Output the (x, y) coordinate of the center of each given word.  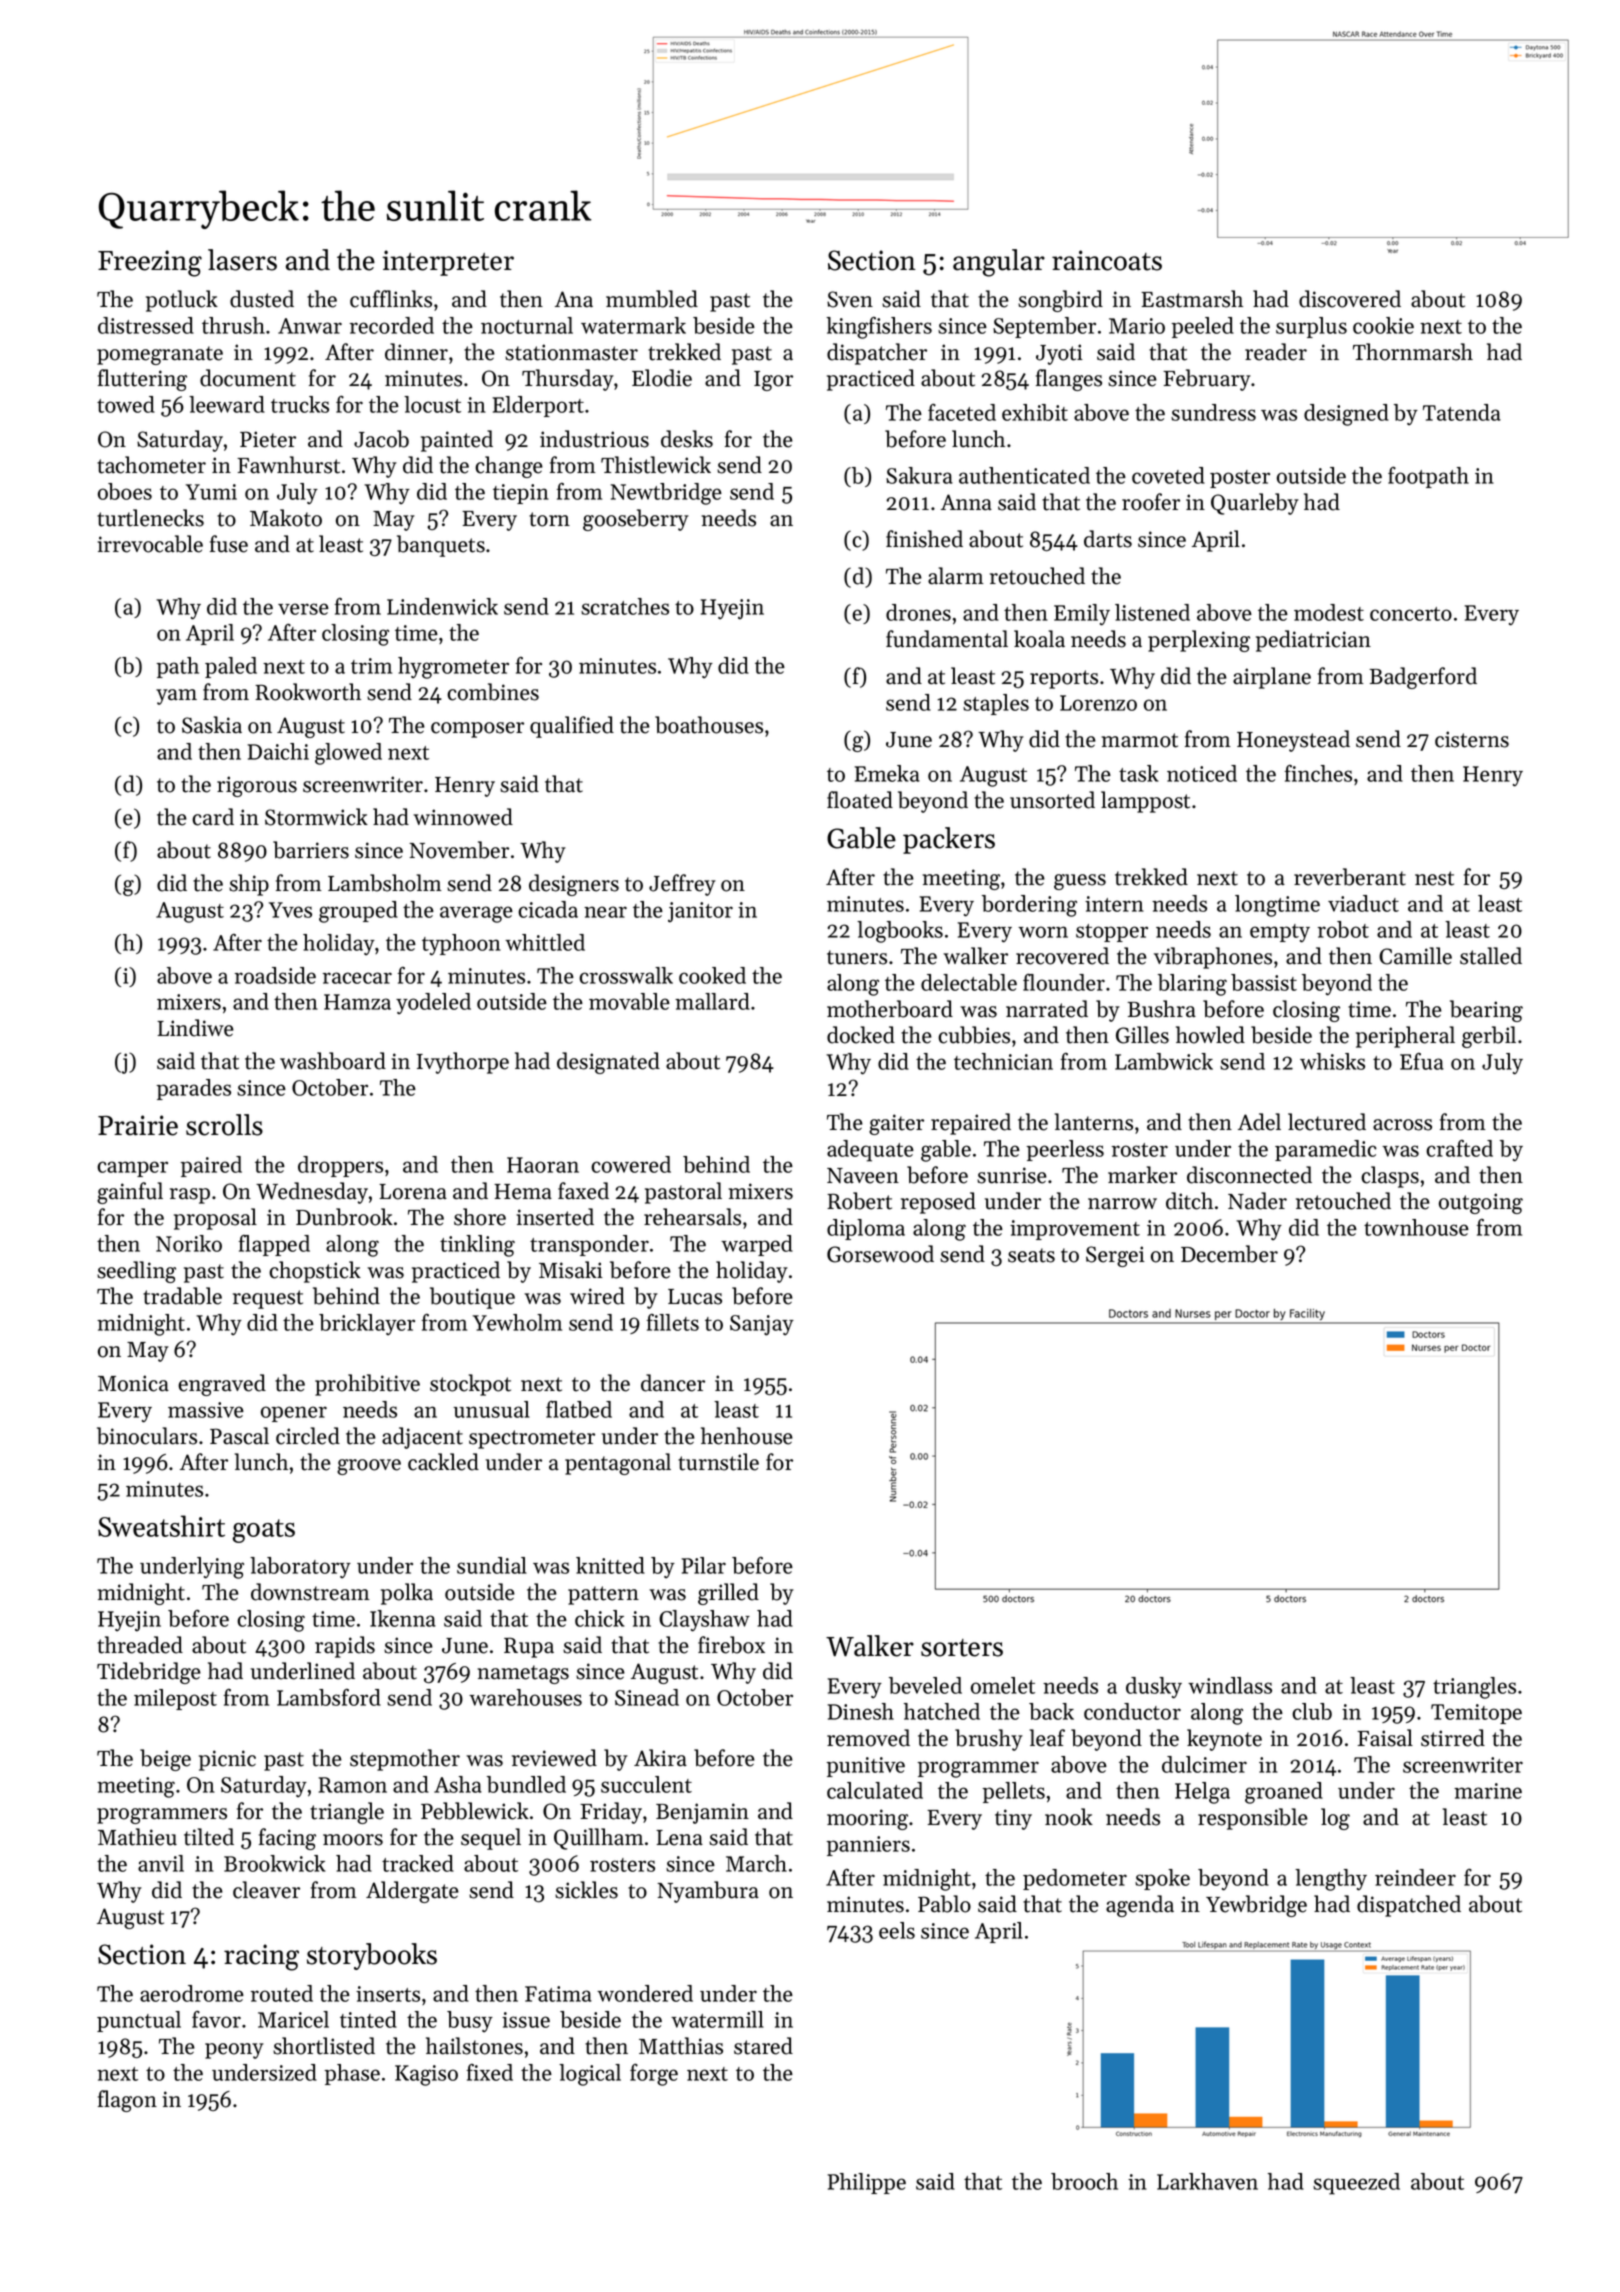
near (605, 912)
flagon (127, 2101)
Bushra (1161, 1009)
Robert (859, 1201)
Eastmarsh (1192, 299)
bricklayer (367, 1324)
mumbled (652, 299)
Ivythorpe (463, 1063)
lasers (242, 260)
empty (1280, 933)
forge (654, 2074)
